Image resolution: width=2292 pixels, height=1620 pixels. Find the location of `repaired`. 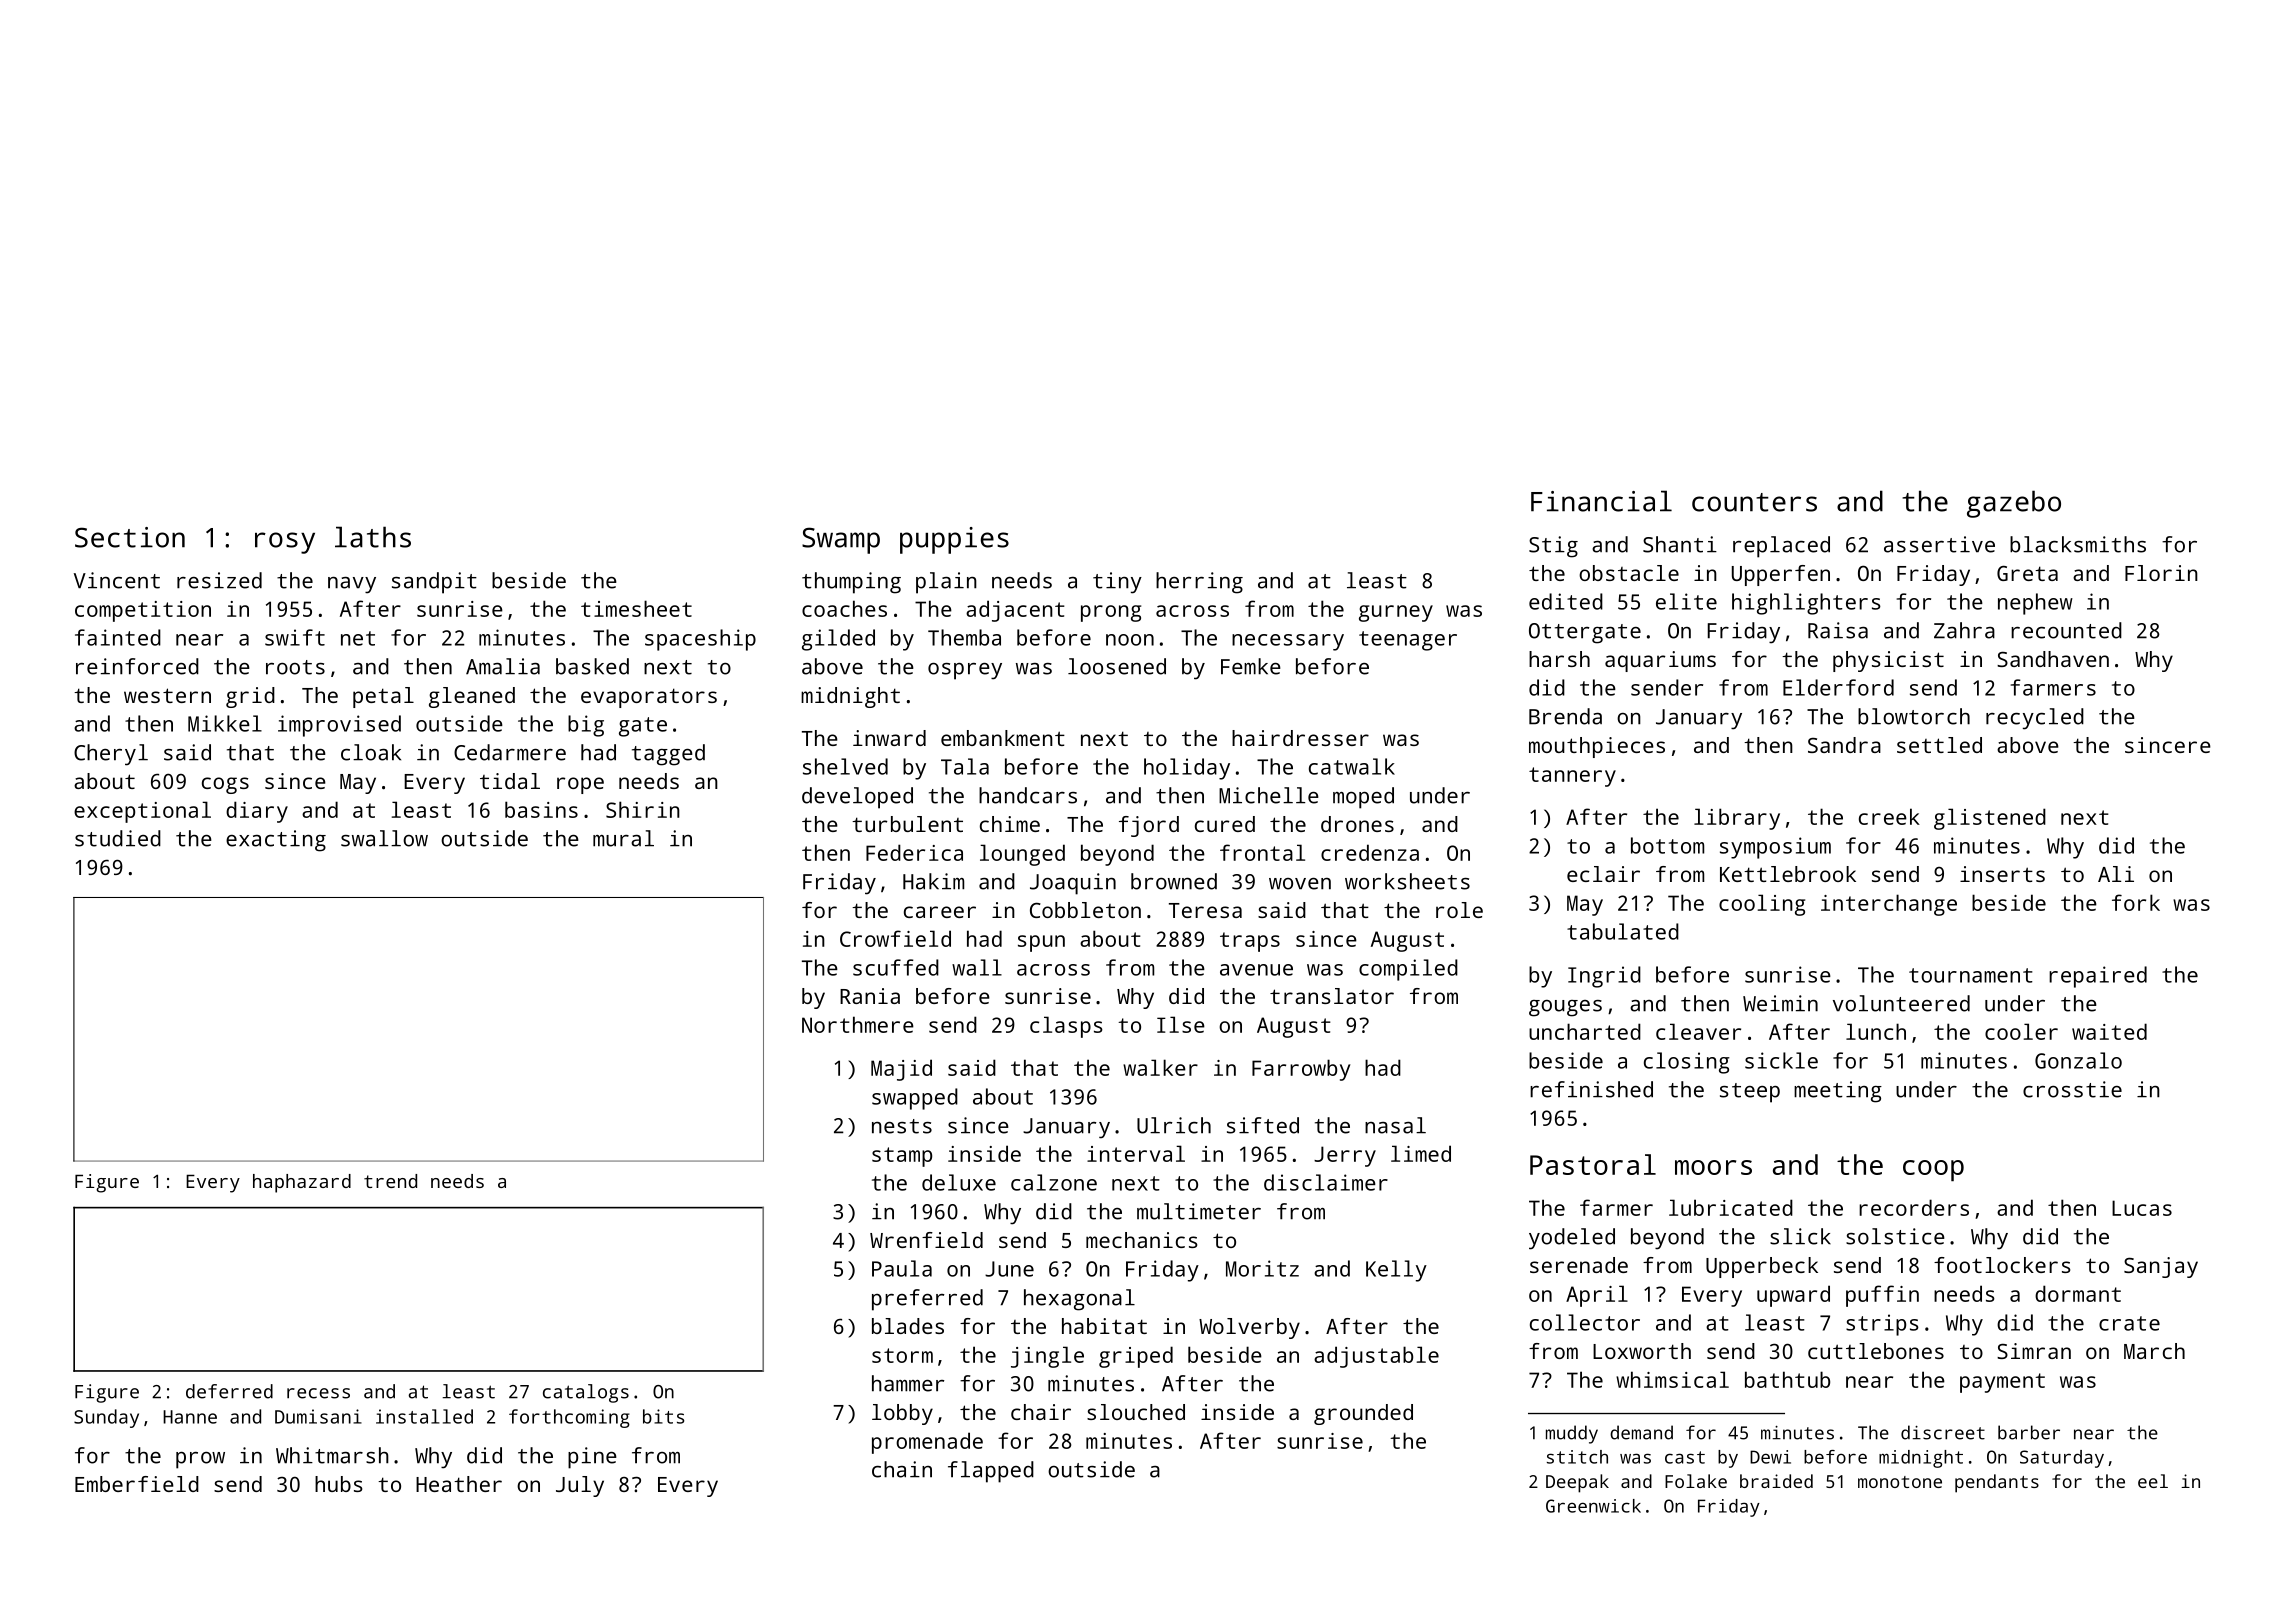

repaired is located at coordinates (2098, 977).
